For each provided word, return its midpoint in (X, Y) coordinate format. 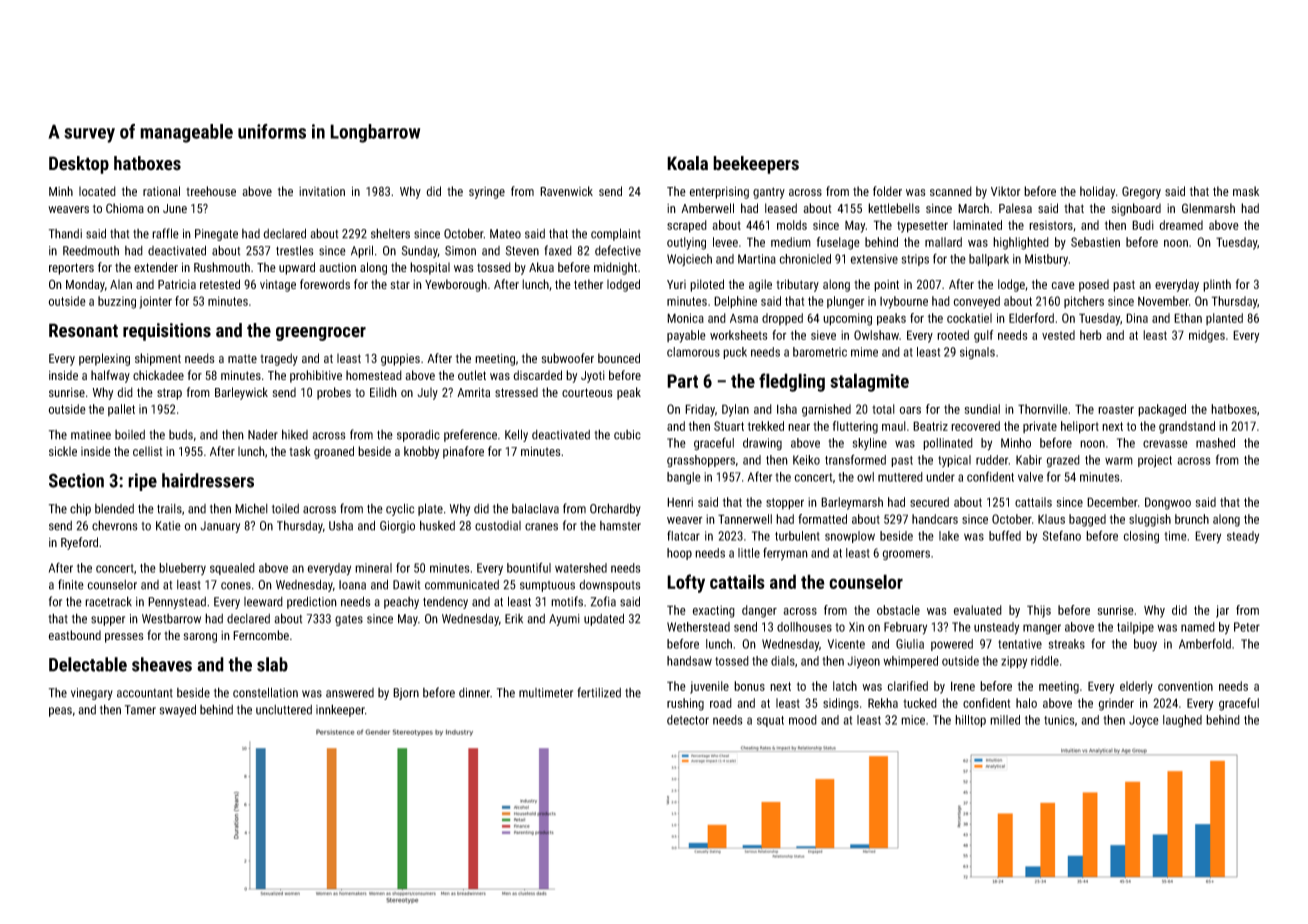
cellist (148, 451)
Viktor (1005, 191)
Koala (687, 163)
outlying (686, 243)
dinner (474, 693)
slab (272, 664)
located (97, 191)
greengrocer (321, 334)
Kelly (516, 435)
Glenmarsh (1208, 208)
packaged (1162, 410)
